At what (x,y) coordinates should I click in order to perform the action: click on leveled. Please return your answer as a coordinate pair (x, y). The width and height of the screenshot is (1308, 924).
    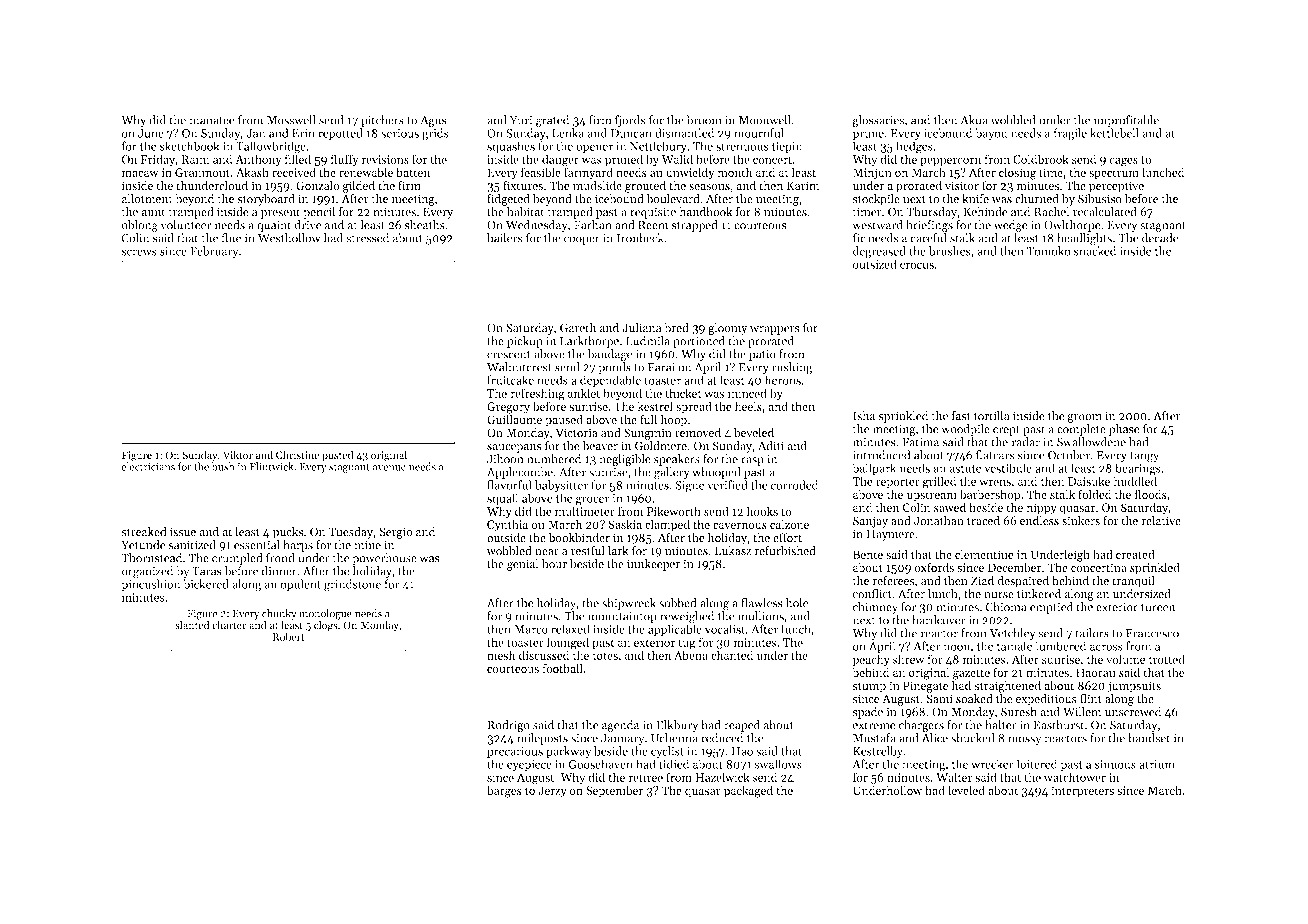
    Looking at the image, I should click on (966, 790).
